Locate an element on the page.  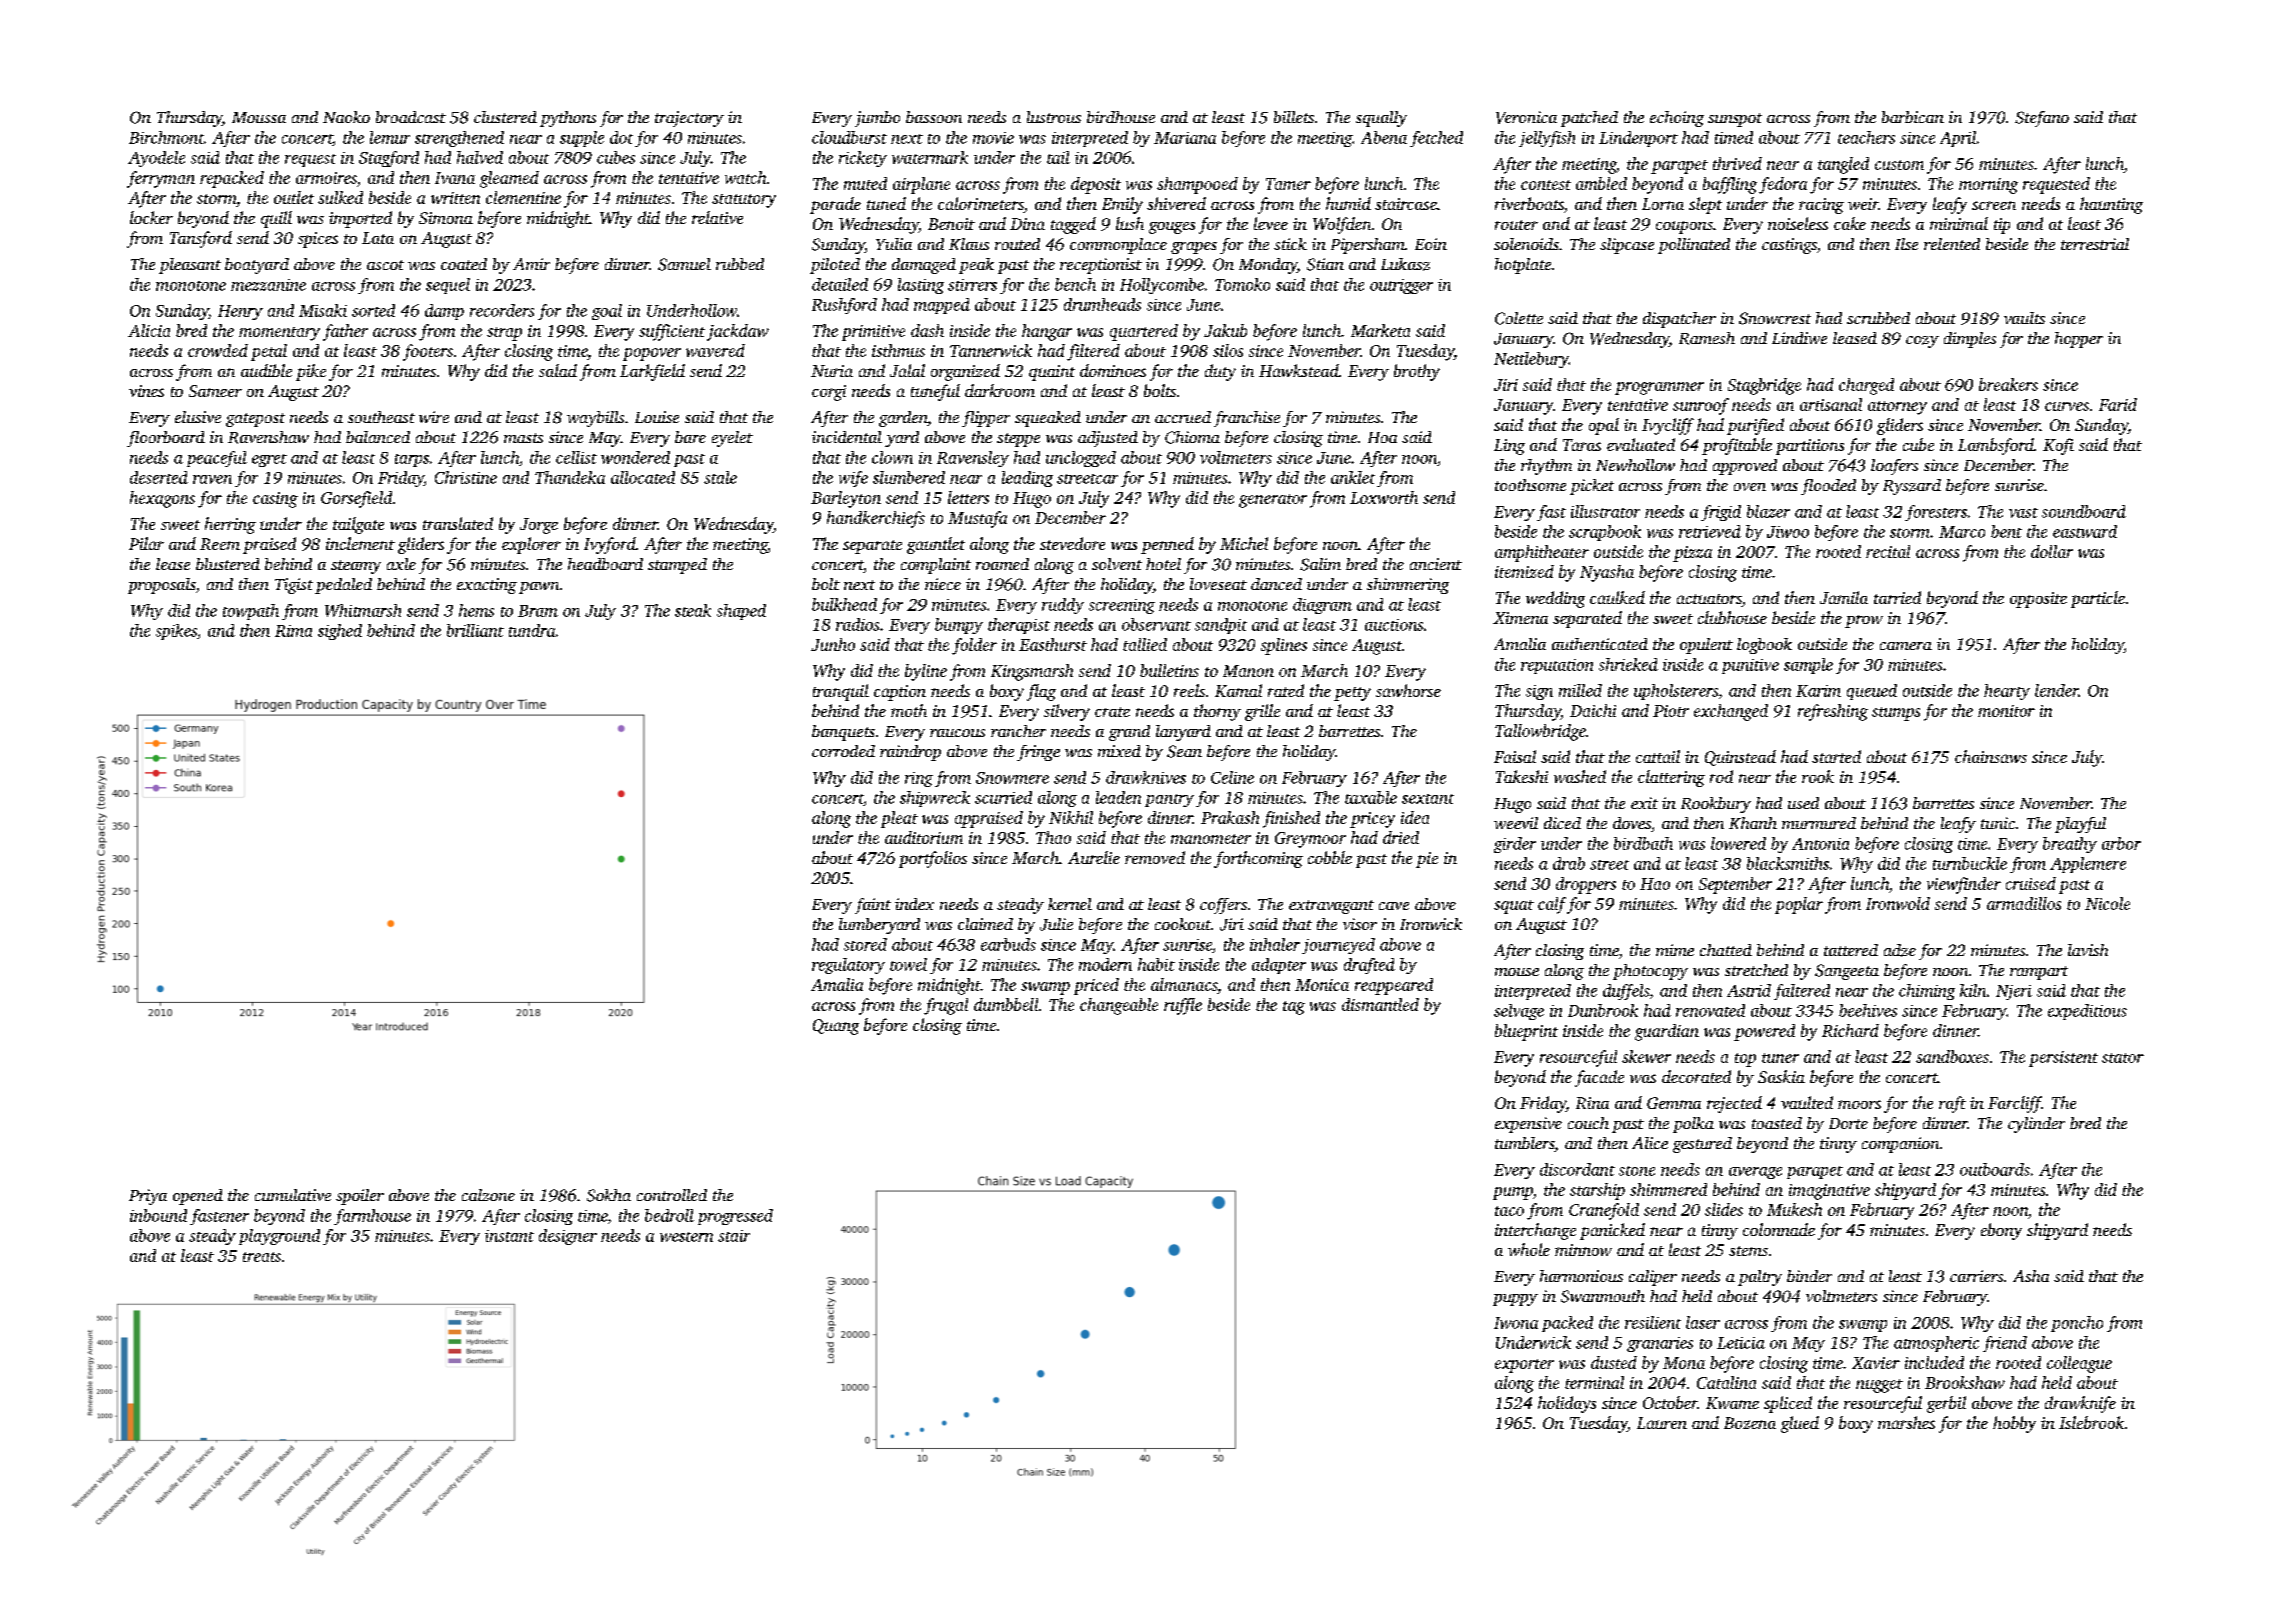
Louise is located at coordinates (657, 417).
